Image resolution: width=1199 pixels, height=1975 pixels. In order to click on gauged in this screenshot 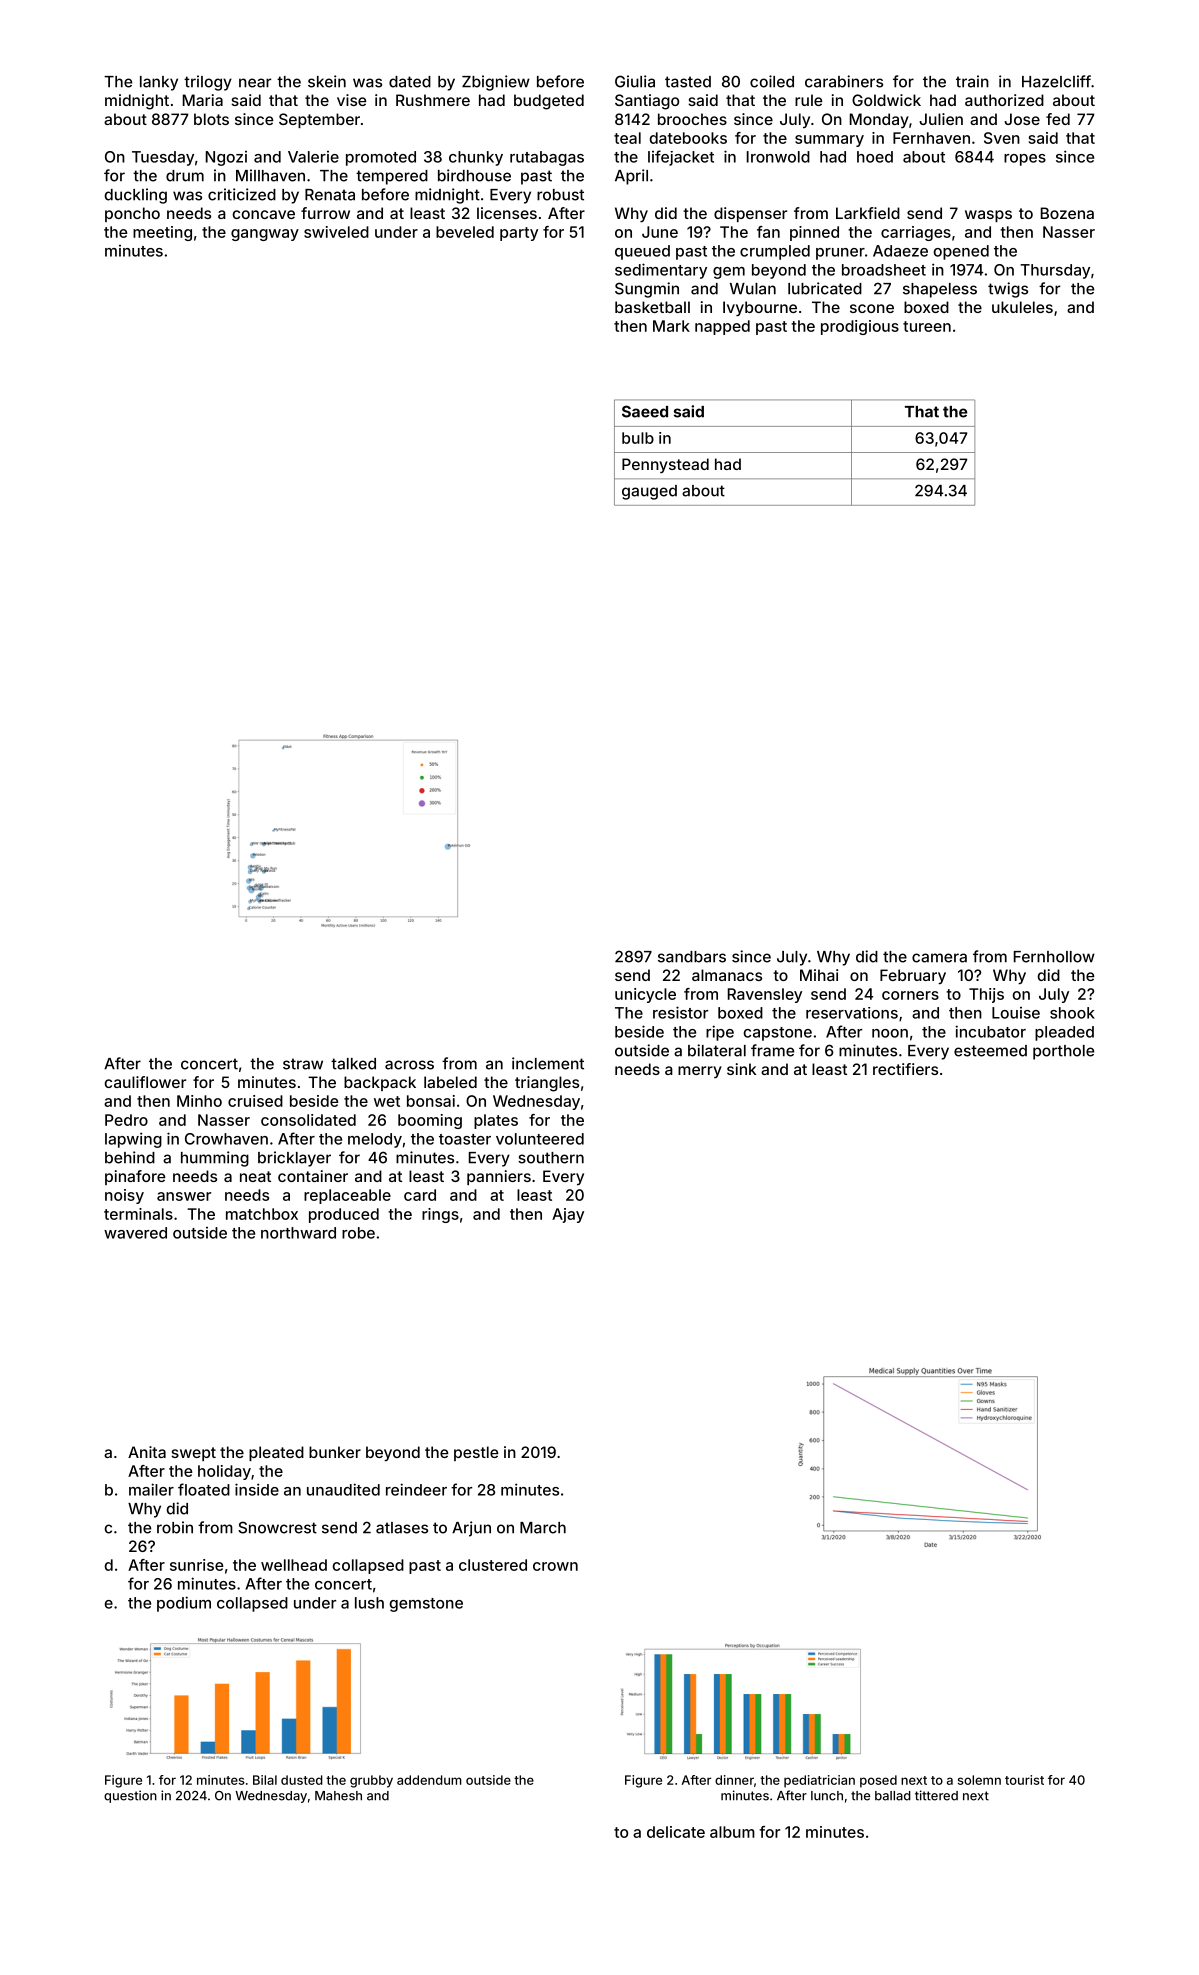, I will do `click(649, 492)`.
